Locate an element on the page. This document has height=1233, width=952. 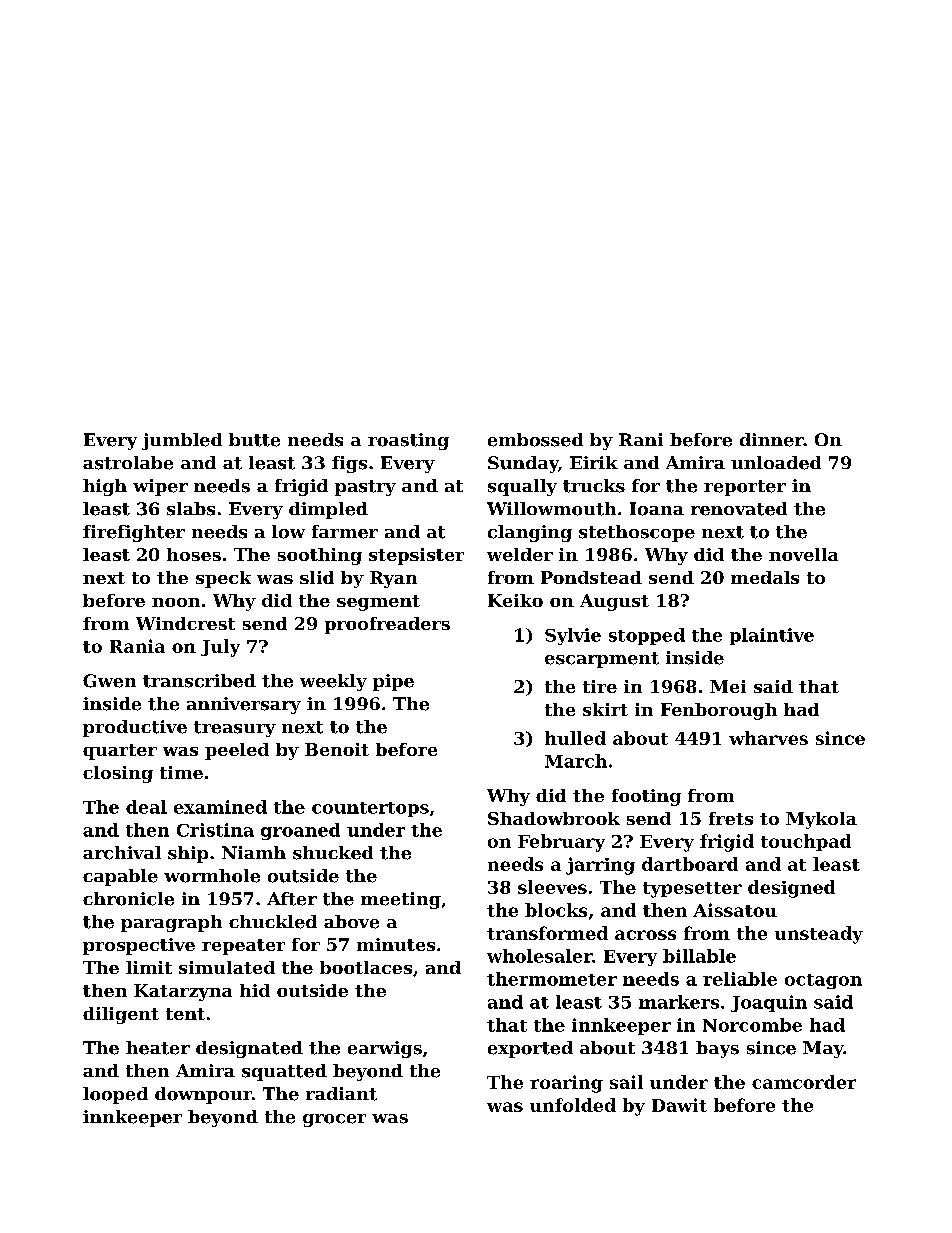
wholesaler is located at coordinates (539, 956).
